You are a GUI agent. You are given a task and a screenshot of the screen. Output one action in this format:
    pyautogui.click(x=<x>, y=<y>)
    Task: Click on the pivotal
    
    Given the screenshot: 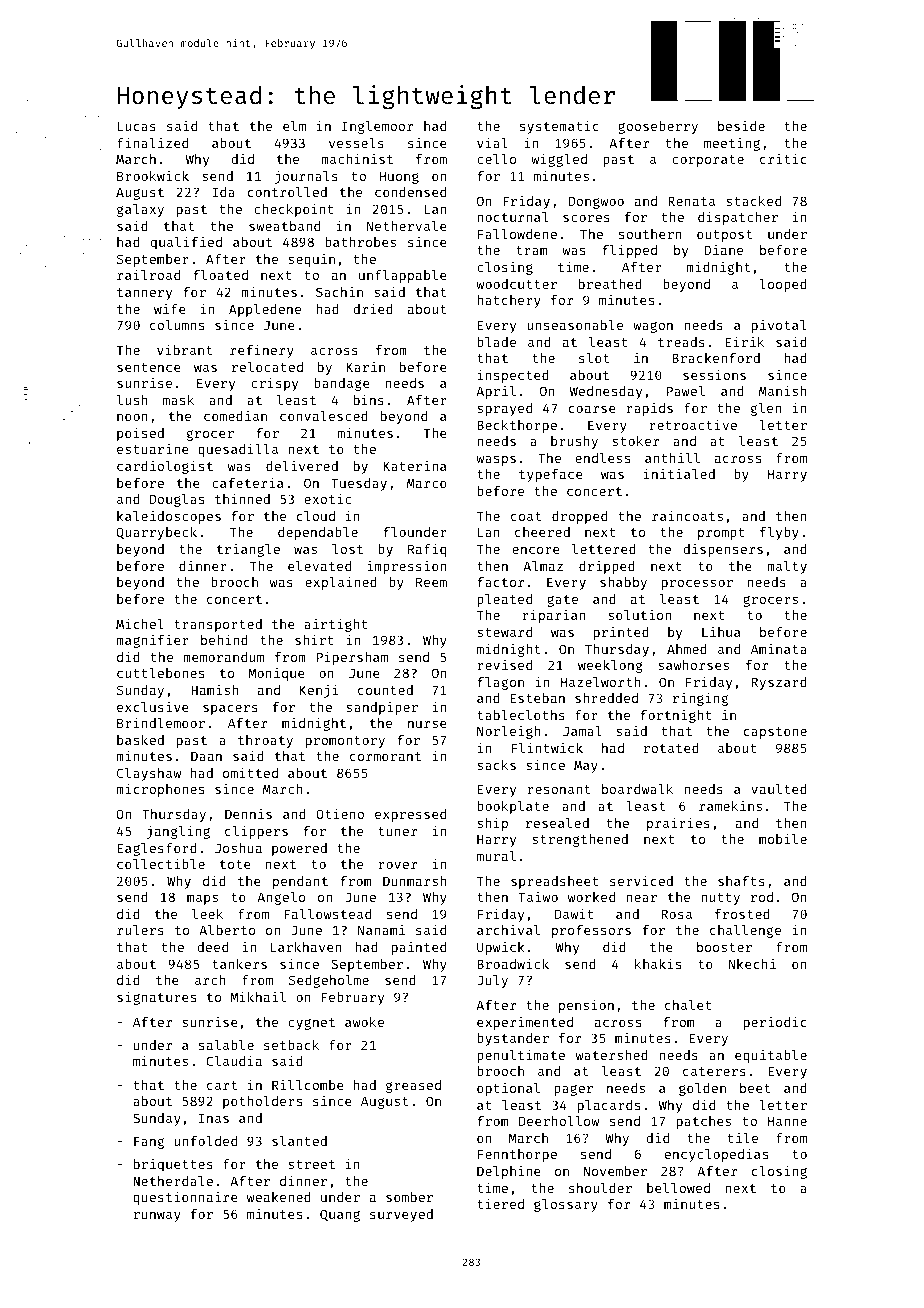 What is the action you would take?
    pyautogui.click(x=779, y=326)
